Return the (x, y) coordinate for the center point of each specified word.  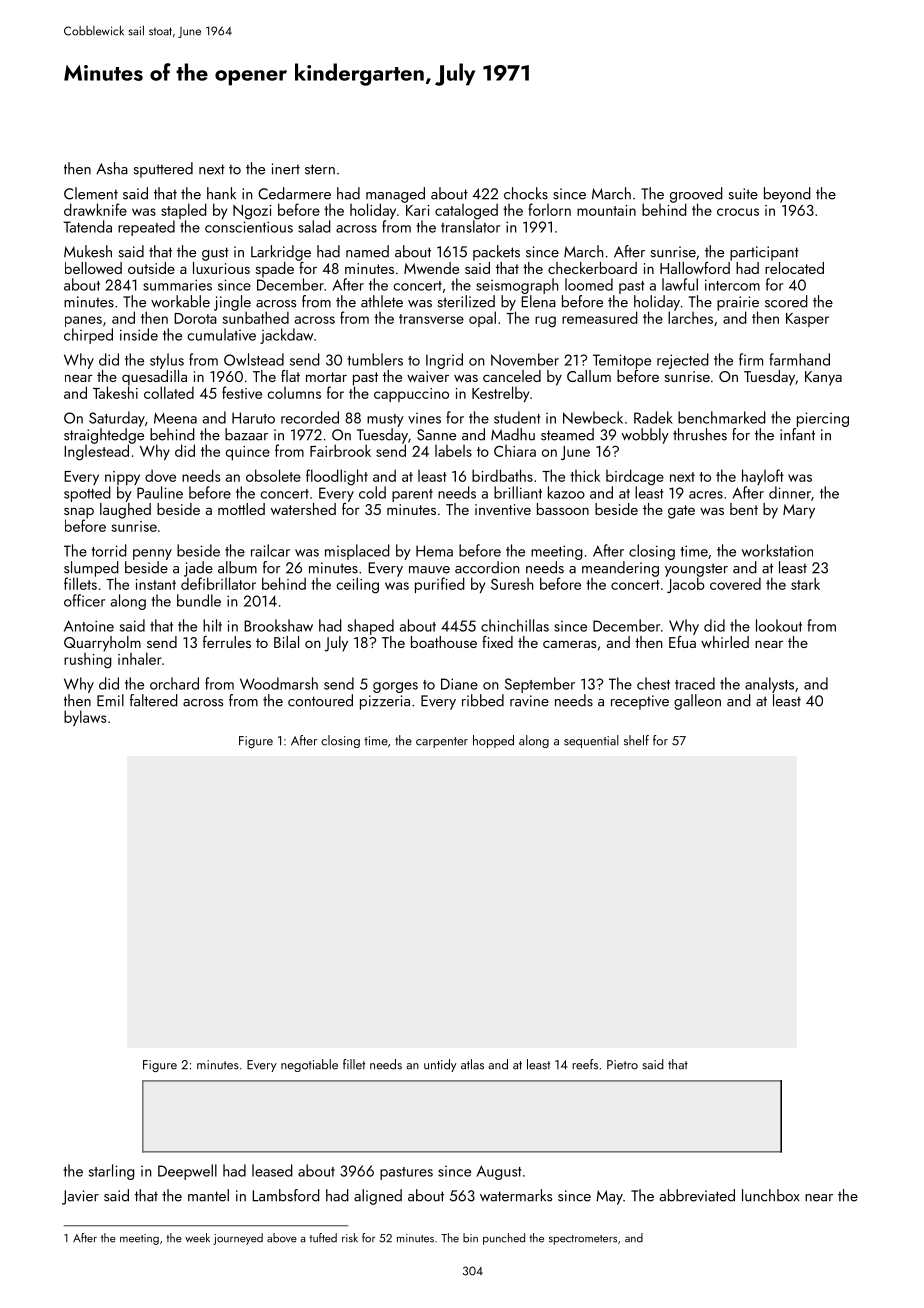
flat (290, 376)
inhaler (140, 658)
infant (797, 434)
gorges (395, 687)
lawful (680, 284)
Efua (682, 642)
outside (151, 268)
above (282, 1238)
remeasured (600, 317)
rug (545, 322)
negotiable (309, 1065)
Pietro (622, 1065)
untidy (440, 1065)
